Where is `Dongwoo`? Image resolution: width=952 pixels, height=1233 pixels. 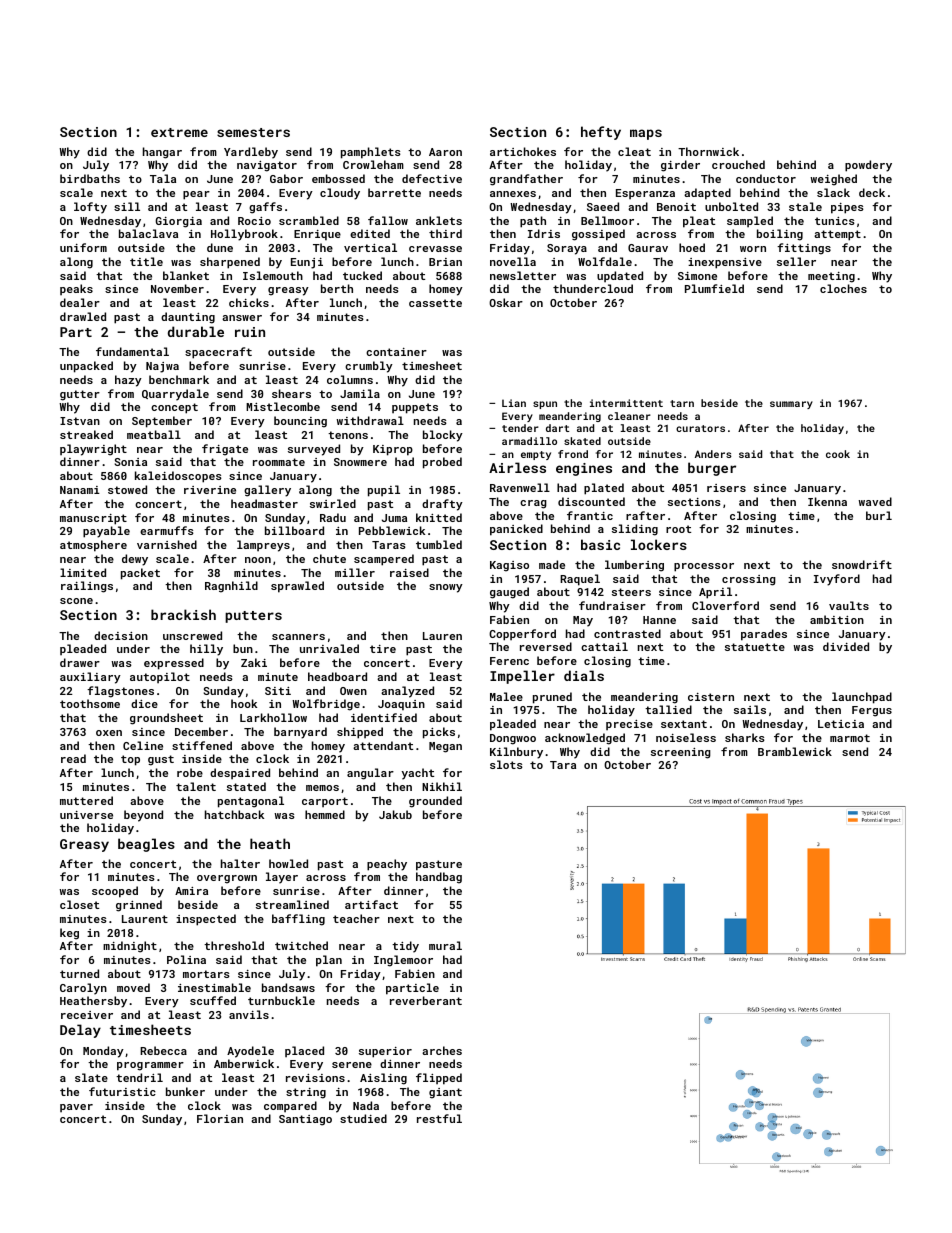
Dongwoo is located at coordinates (513, 739).
